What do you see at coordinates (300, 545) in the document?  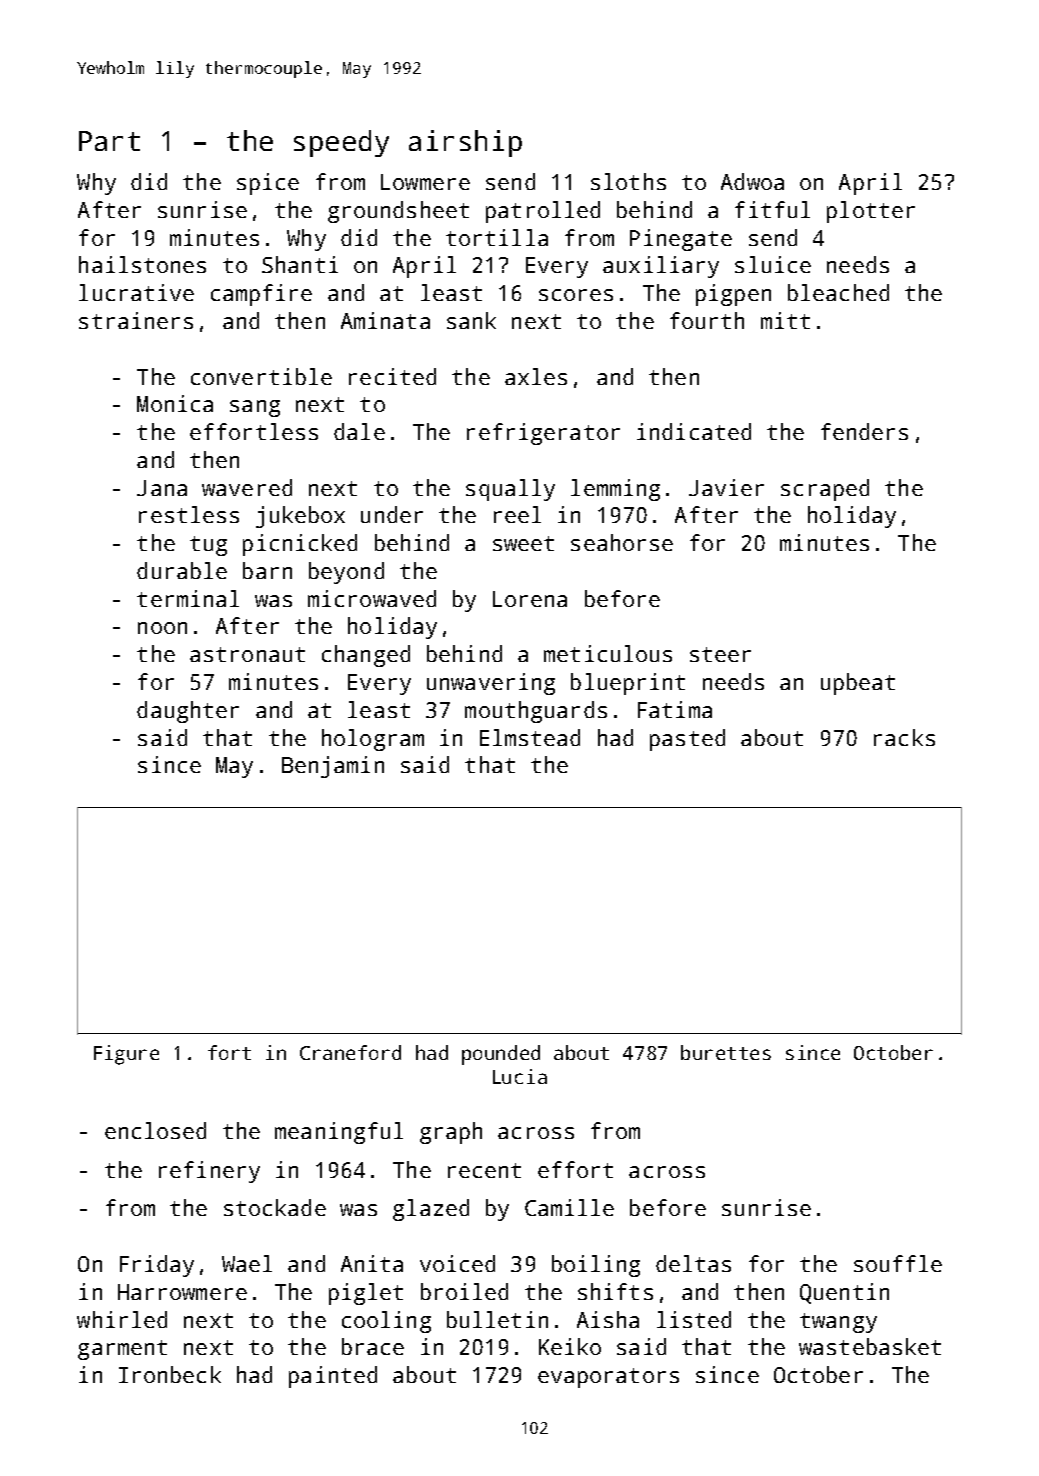 I see `picnicked` at bounding box center [300, 545].
